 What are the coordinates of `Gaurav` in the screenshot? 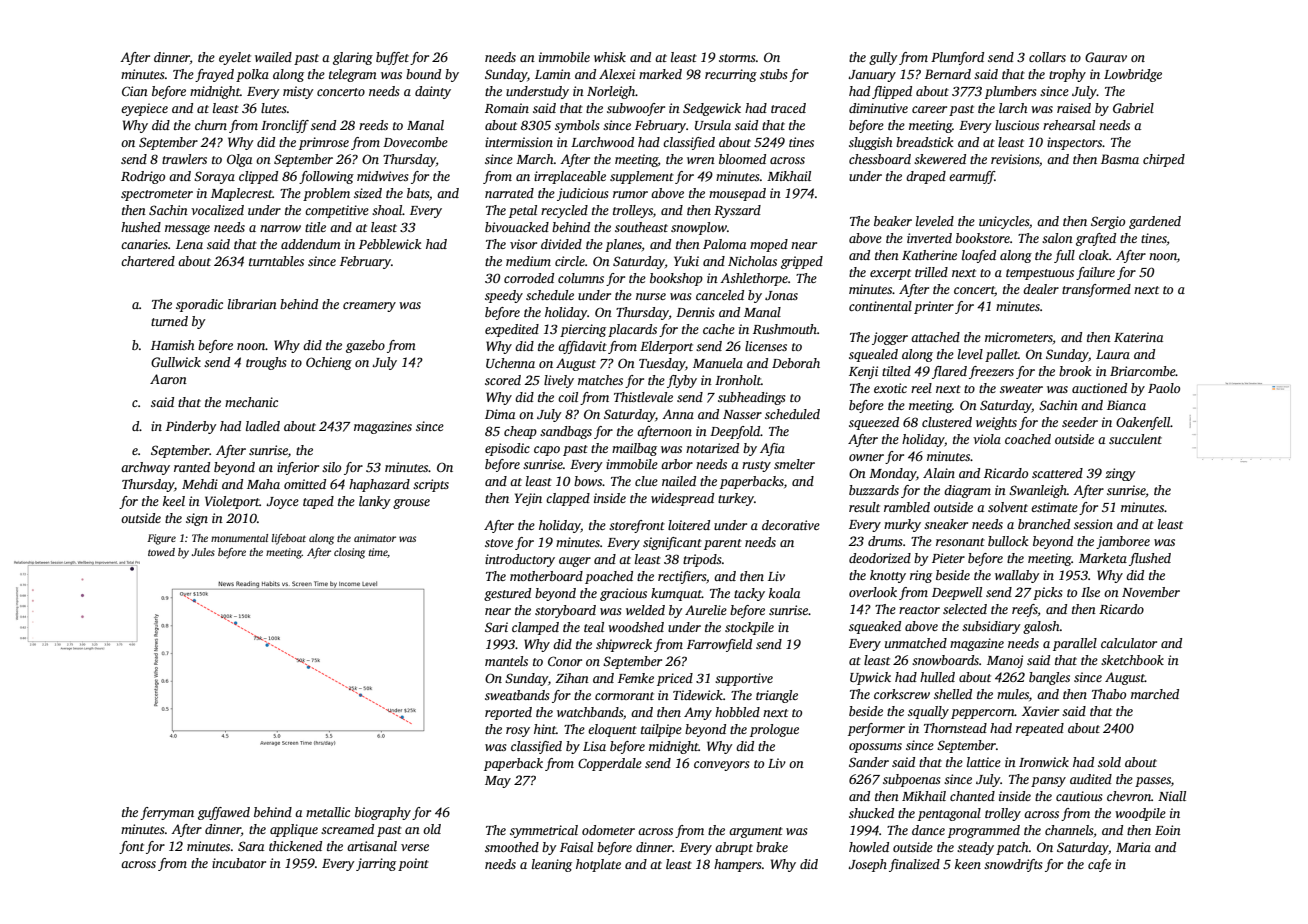 It's located at (1106, 57).
